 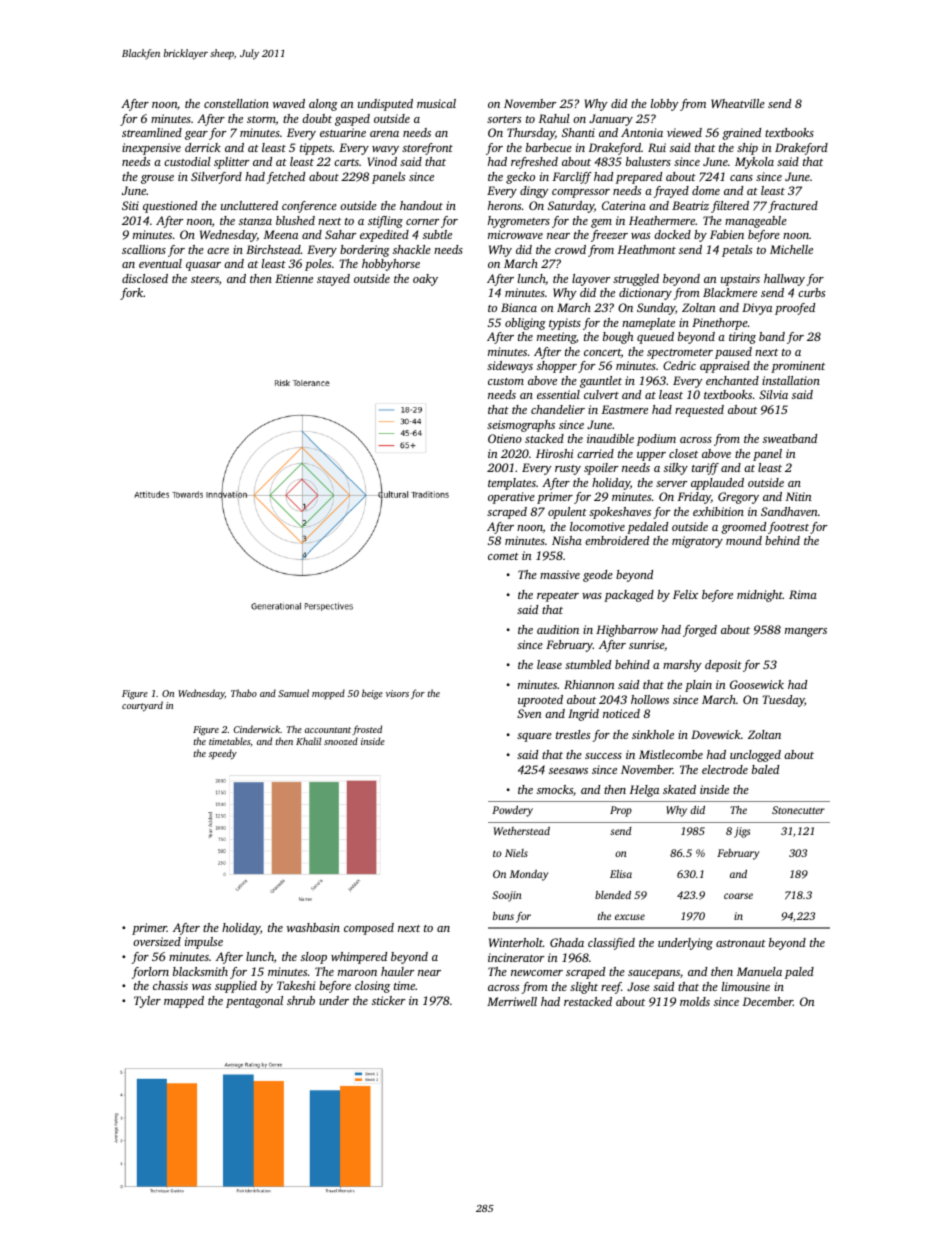 What do you see at coordinates (293, 693) in the image?
I see `Samuel` at bounding box center [293, 693].
